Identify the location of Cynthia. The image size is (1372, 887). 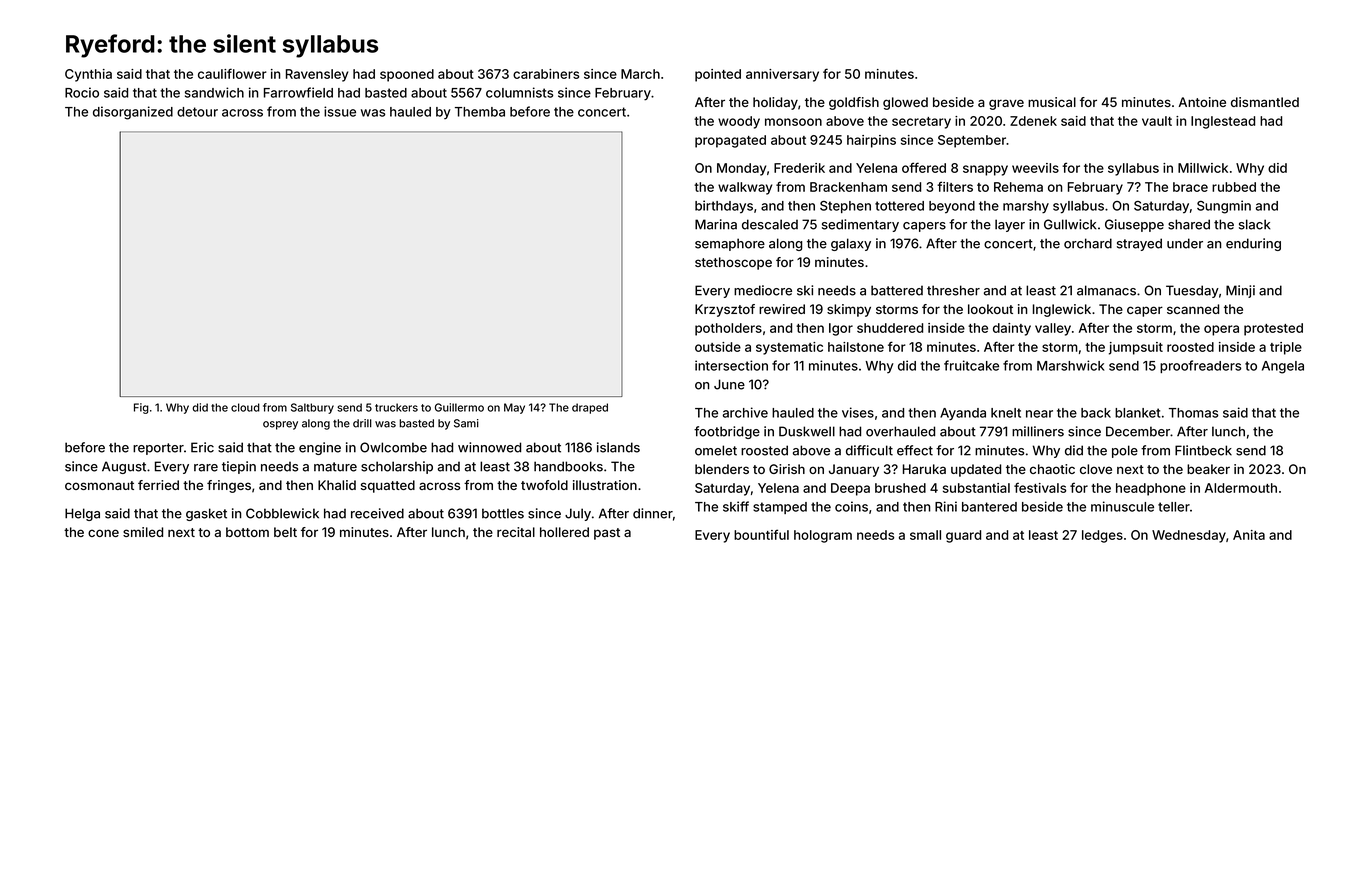
(88, 75).
